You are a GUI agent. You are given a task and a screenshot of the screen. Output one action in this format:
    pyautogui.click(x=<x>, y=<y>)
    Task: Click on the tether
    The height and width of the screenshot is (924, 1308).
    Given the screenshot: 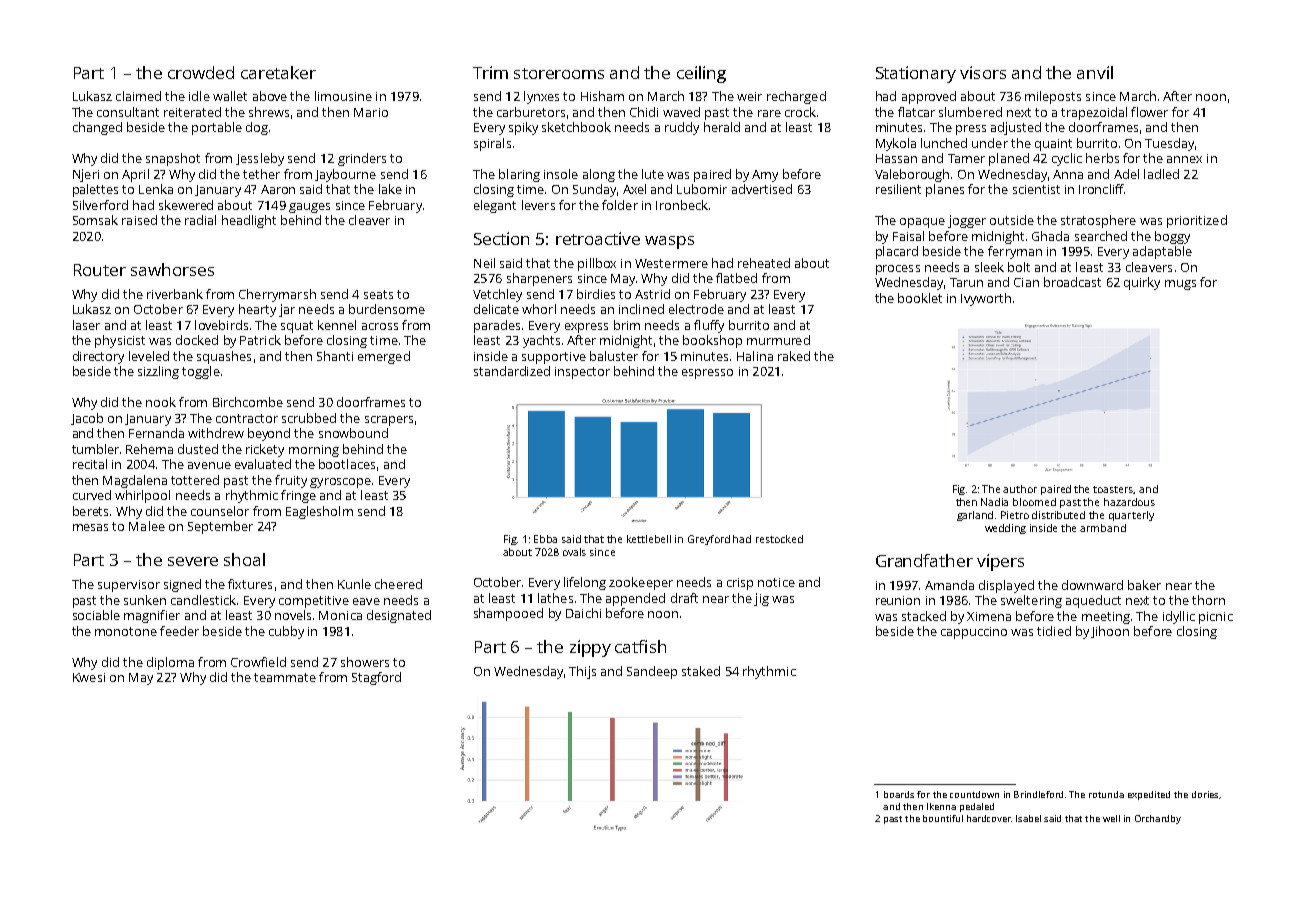 What is the action you would take?
    pyautogui.click(x=261, y=174)
